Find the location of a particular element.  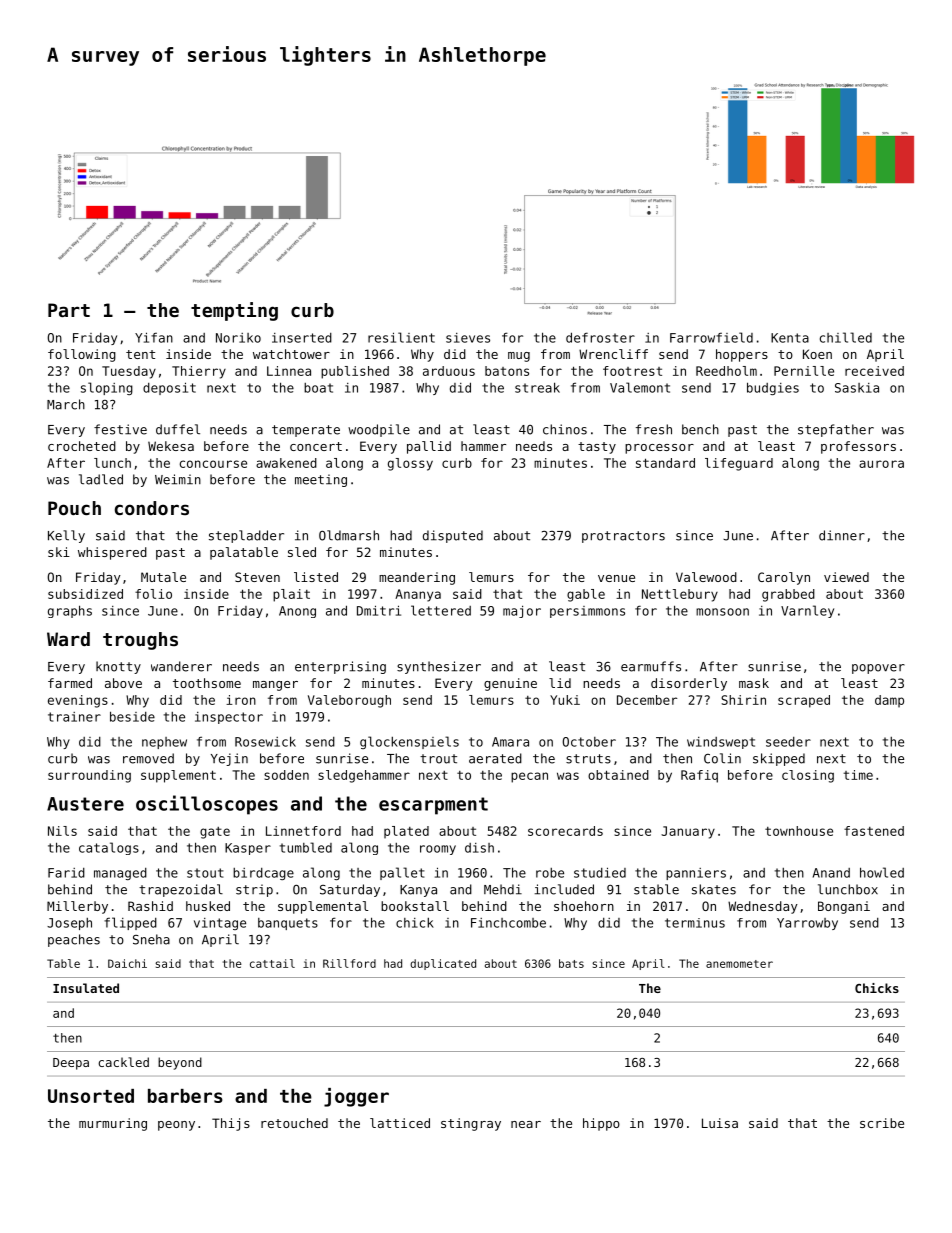

resilient is located at coordinates (401, 337).
